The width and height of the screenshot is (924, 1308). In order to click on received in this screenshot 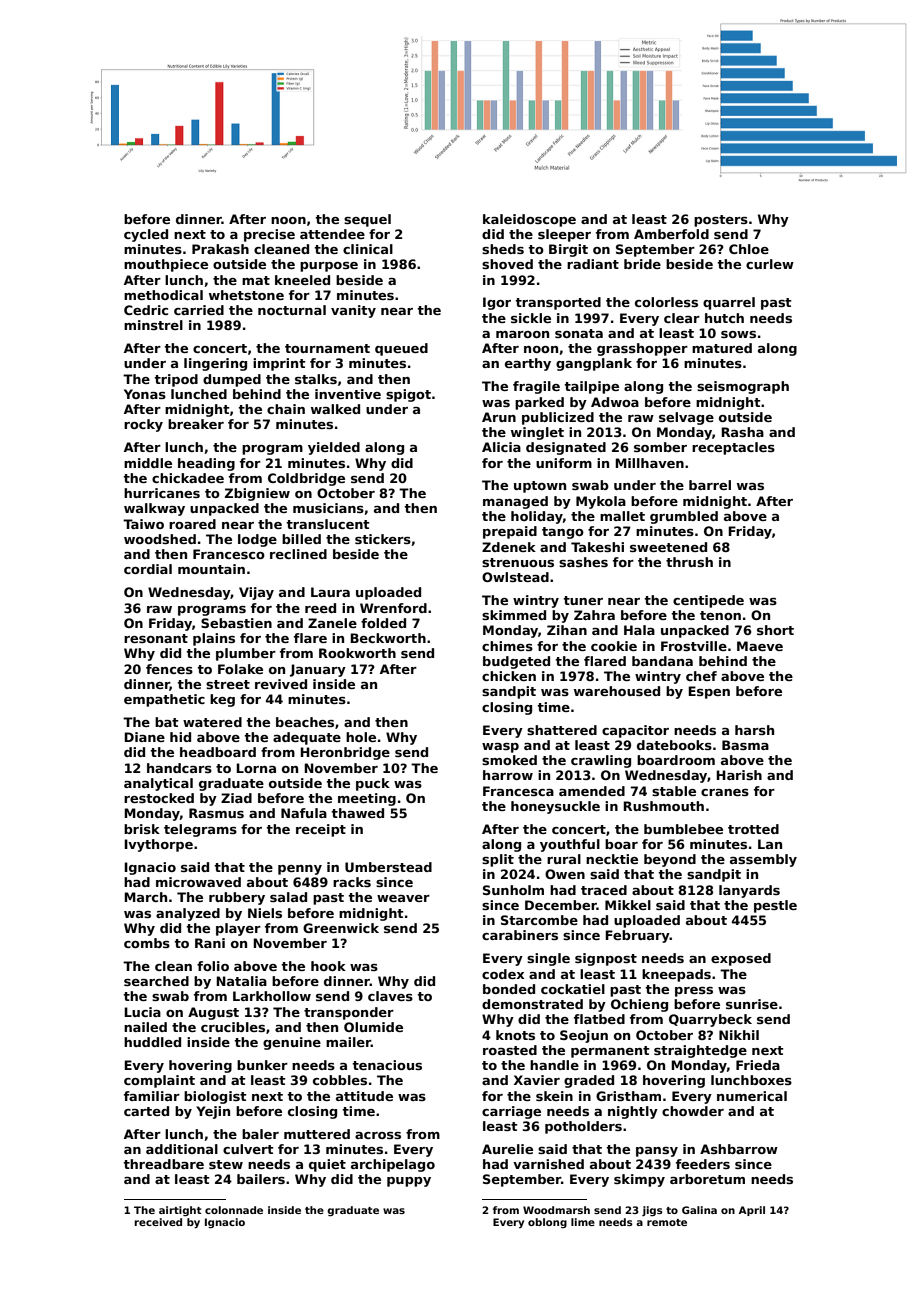, I will do `click(158, 1222)`.
